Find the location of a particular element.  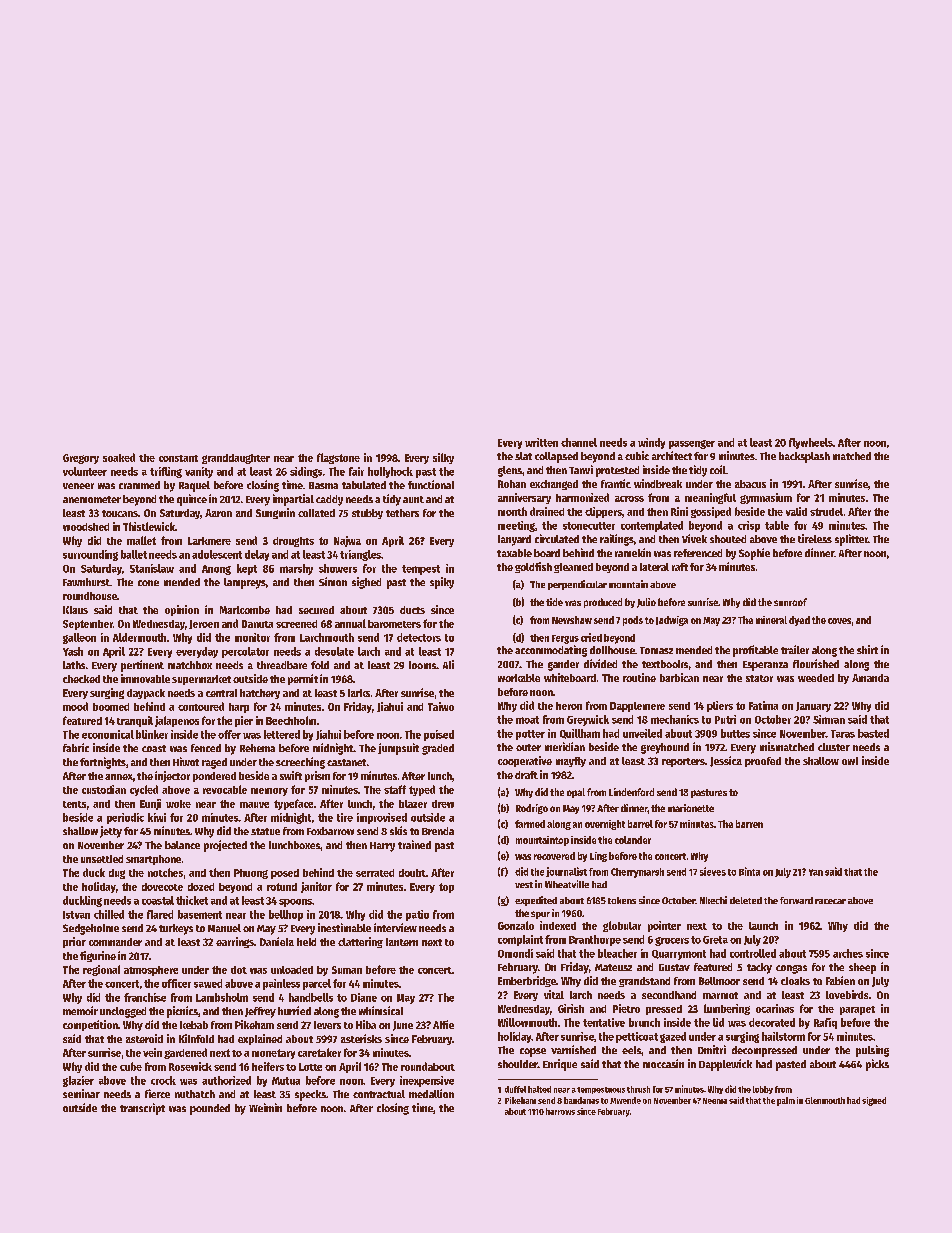

commander is located at coordinates (115, 942).
